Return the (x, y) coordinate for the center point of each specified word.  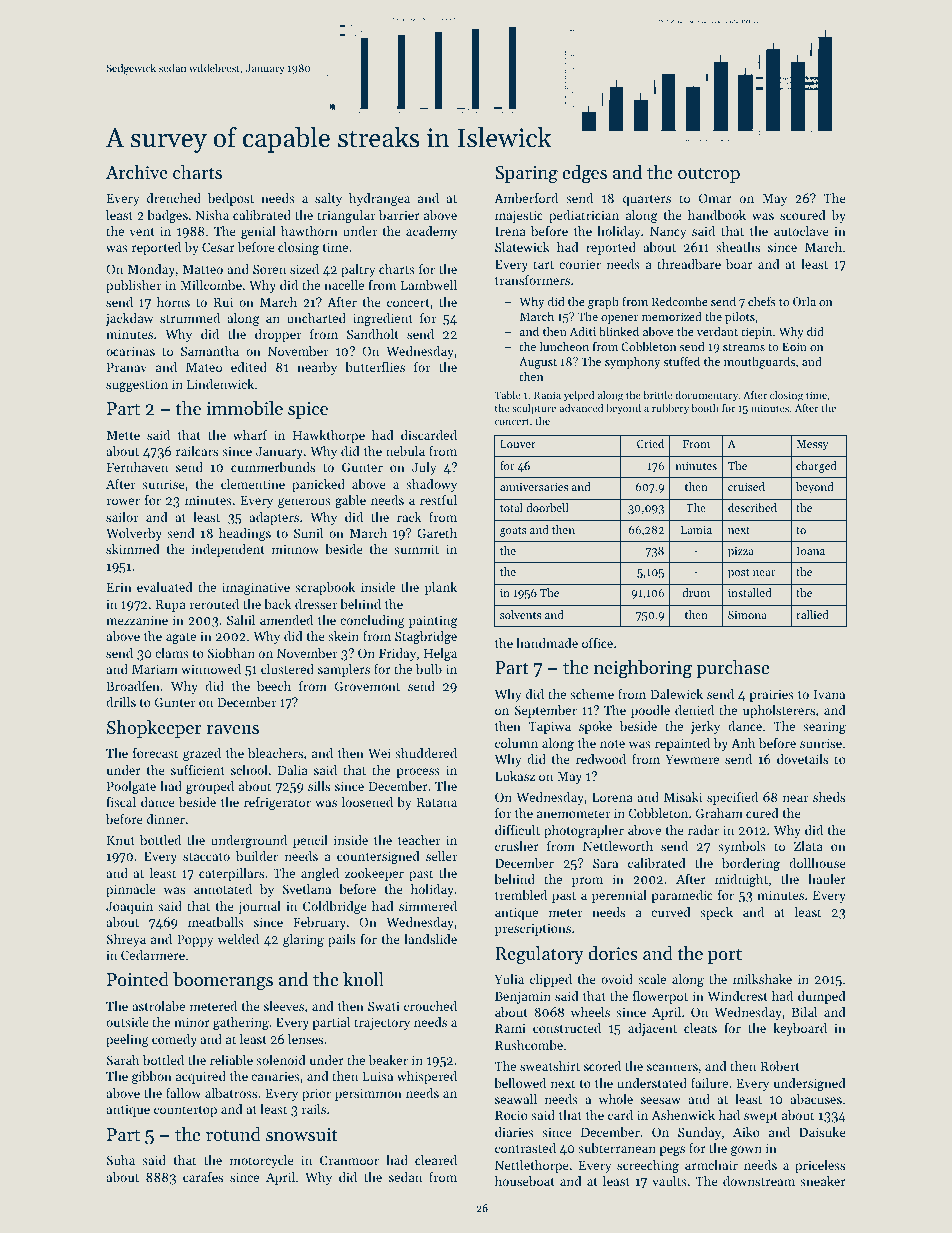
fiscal (121, 802)
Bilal (804, 1012)
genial (258, 232)
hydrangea (379, 199)
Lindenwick (220, 384)
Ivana (829, 694)
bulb (429, 669)
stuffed (681, 361)
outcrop (709, 175)
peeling (127, 1040)
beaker (388, 1060)
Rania (547, 395)
